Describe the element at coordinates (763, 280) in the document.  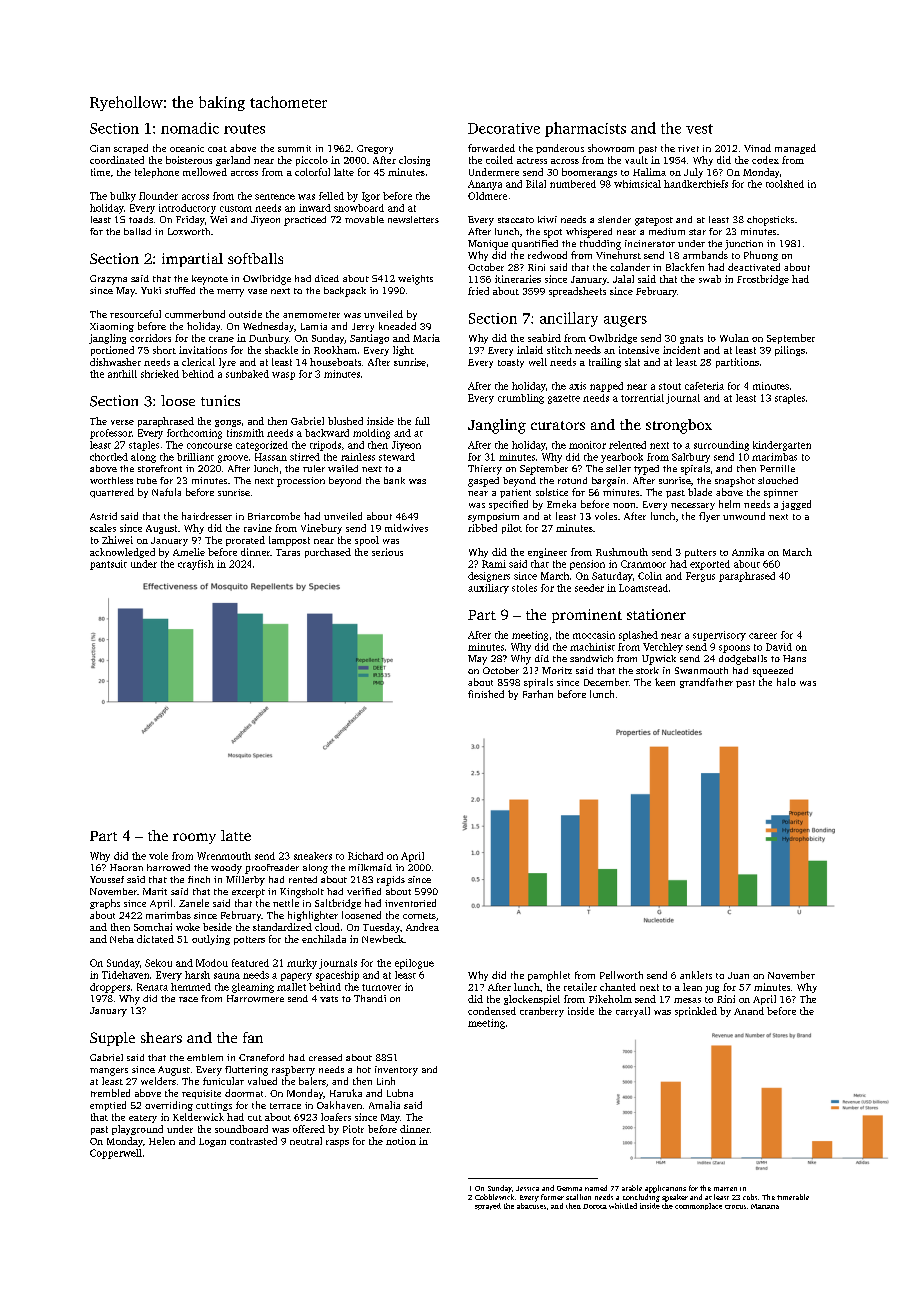
I see `Frostbridge` at that location.
